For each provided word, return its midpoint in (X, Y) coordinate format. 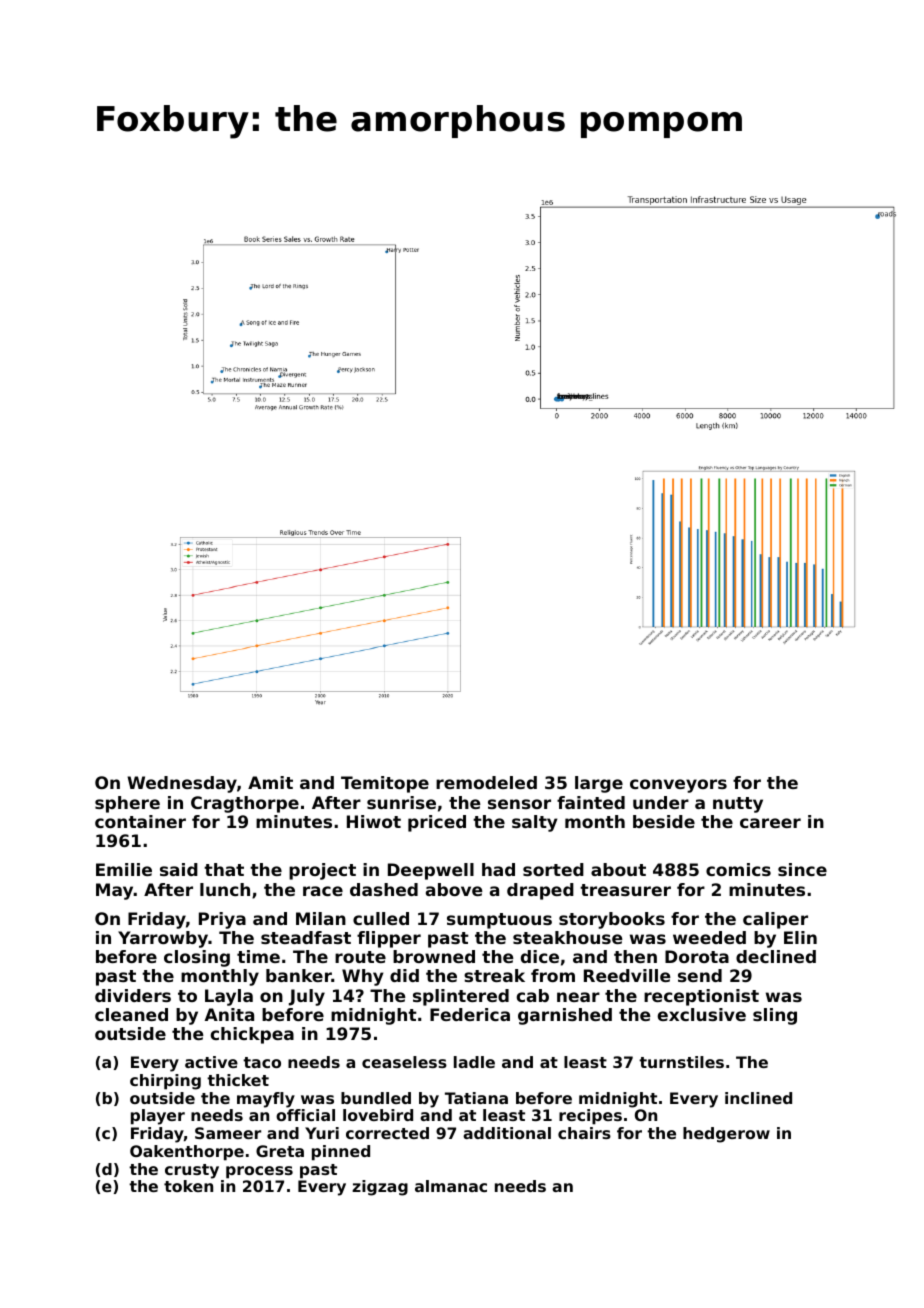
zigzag (380, 1188)
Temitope (385, 784)
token (188, 1186)
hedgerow (726, 1135)
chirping (165, 1082)
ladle (474, 1062)
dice (540, 956)
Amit (270, 782)
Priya (222, 920)
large (599, 784)
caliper (775, 920)
